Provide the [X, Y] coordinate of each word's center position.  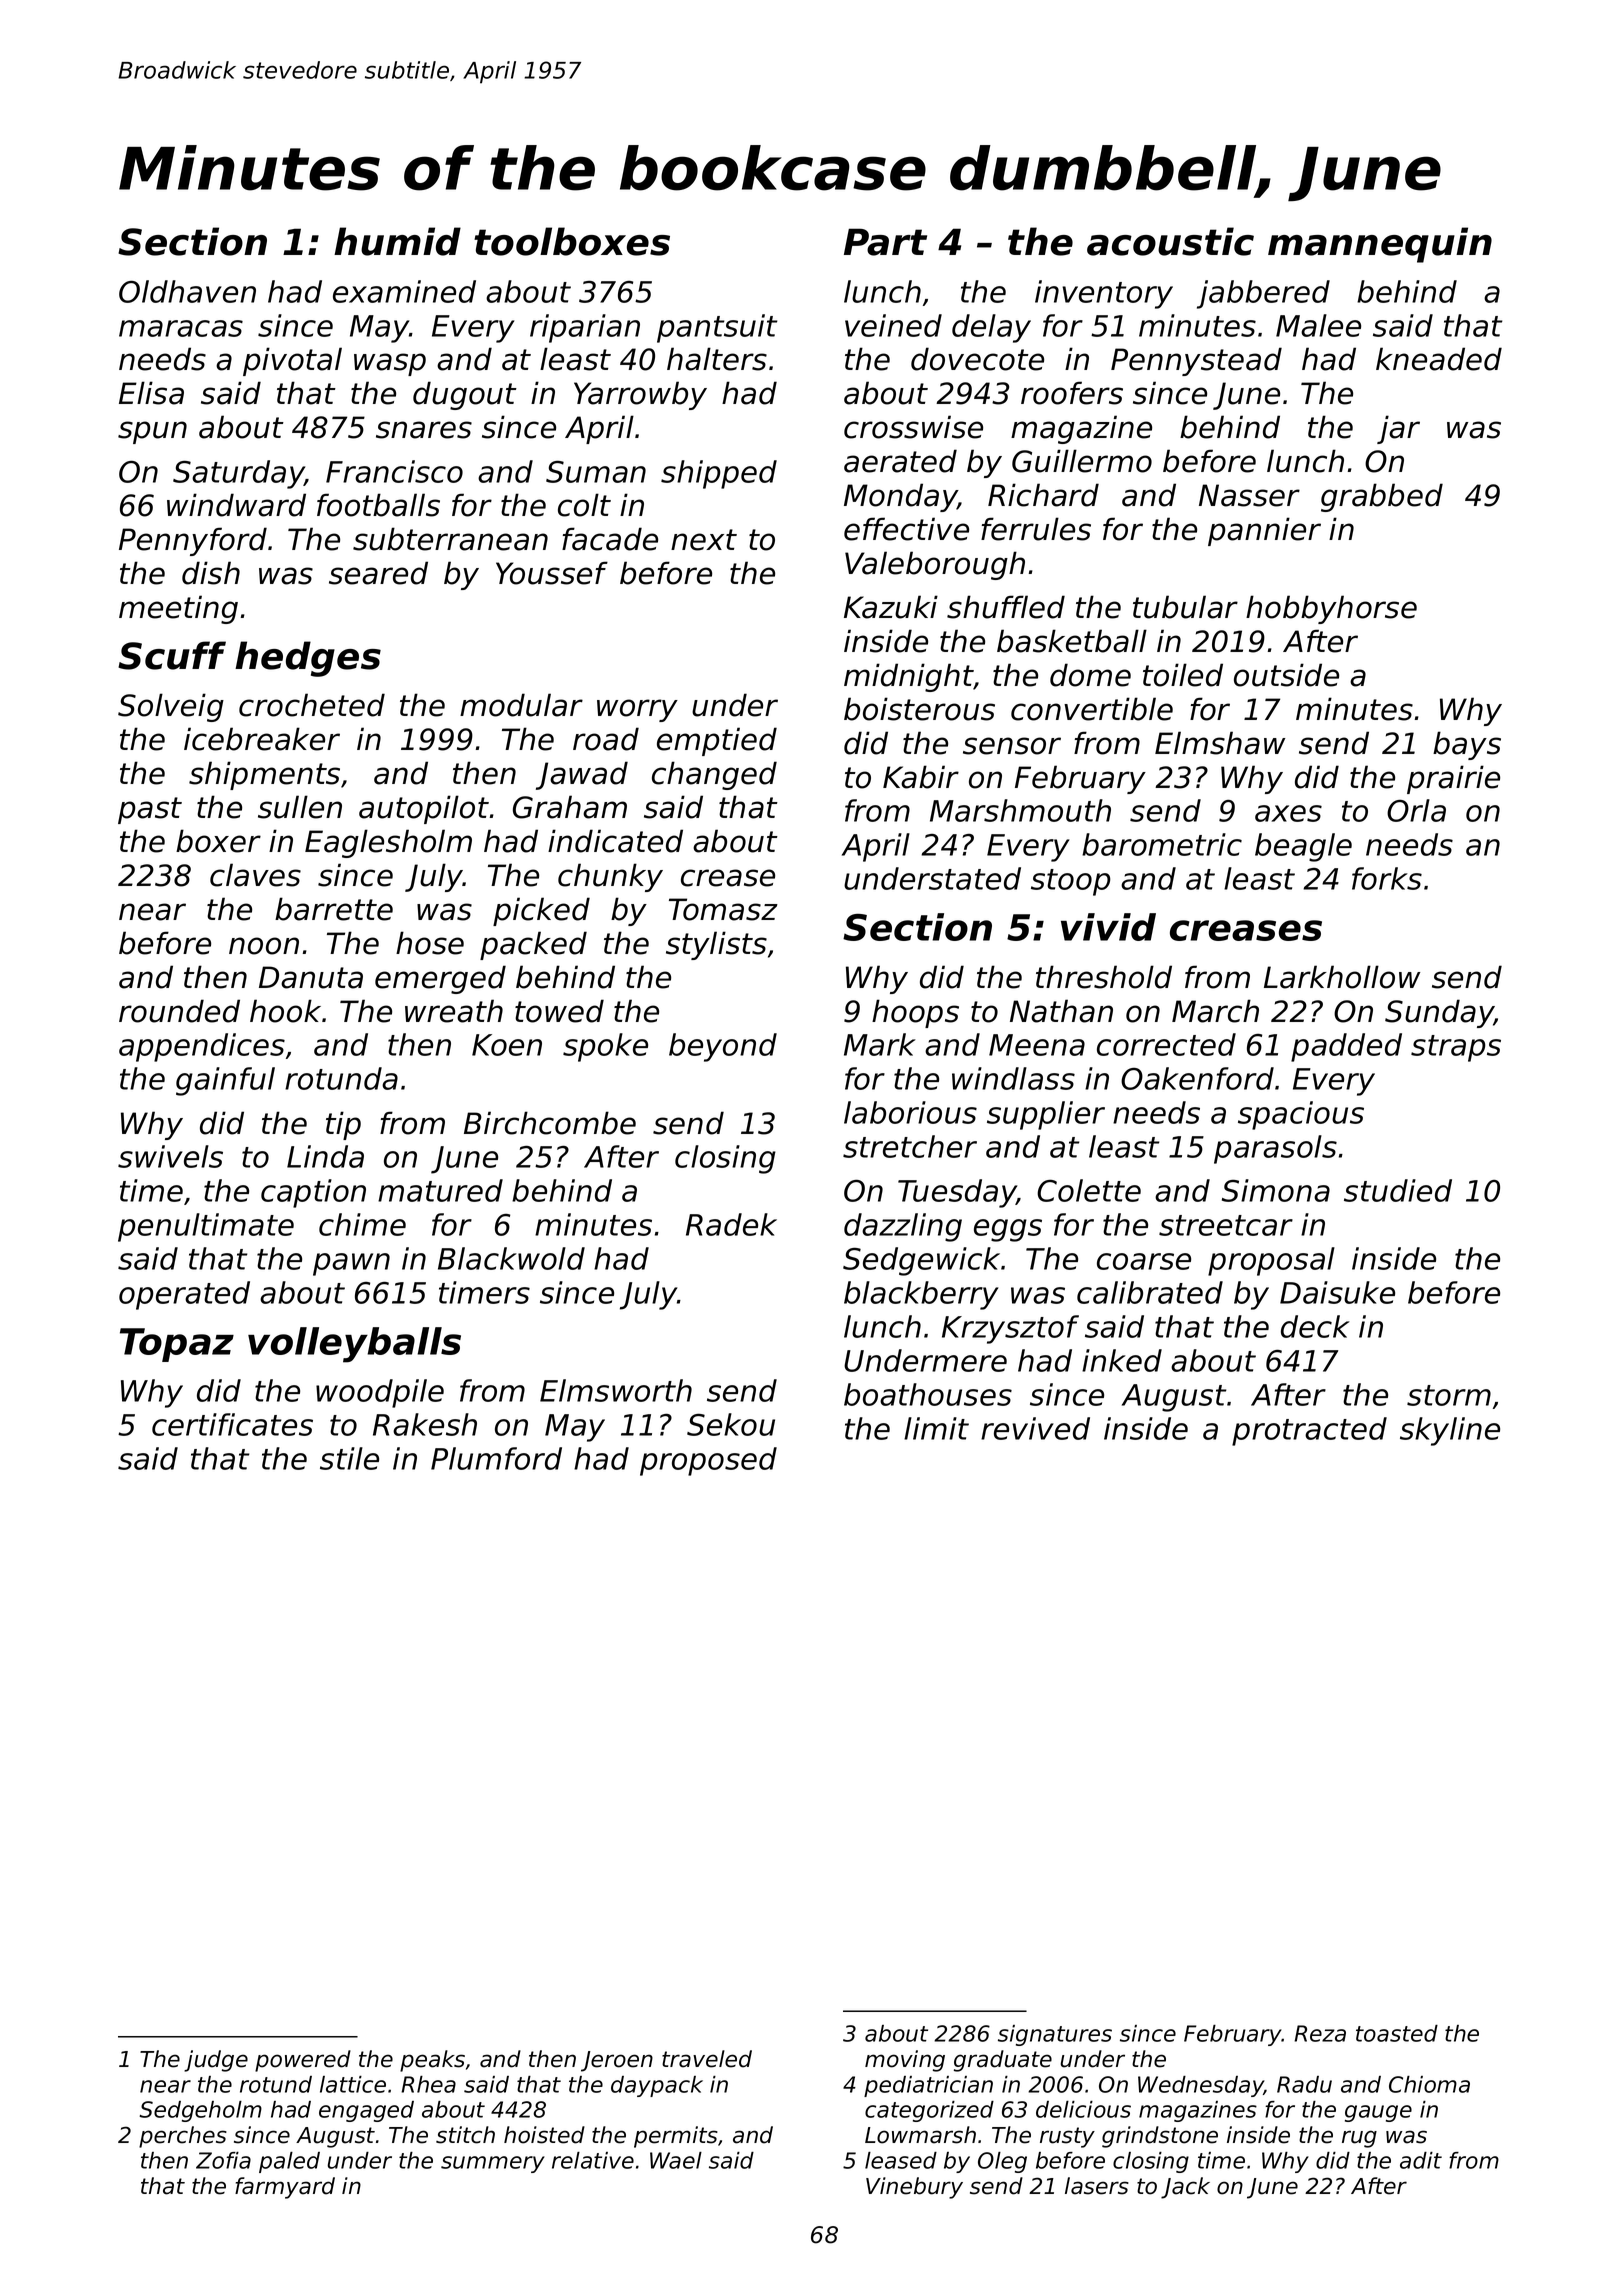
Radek [731, 1224]
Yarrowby [640, 395]
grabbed [1382, 497]
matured [440, 1190]
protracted [1309, 1431]
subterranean [450, 539]
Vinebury [914, 2188]
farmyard [285, 2188]
